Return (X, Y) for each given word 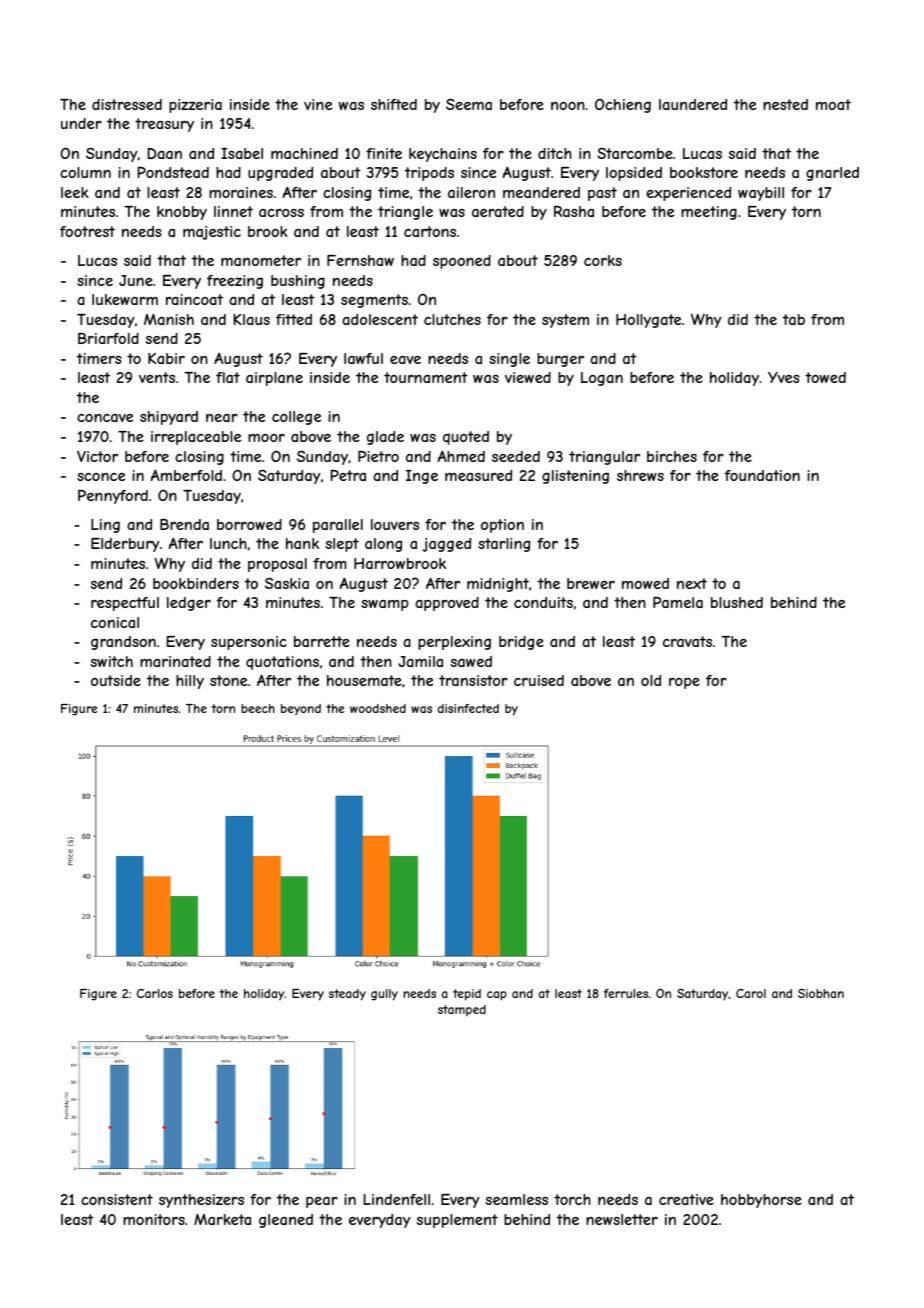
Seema (469, 104)
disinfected (468, 708)
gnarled (832, 174)
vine (318, 104)
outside (116, 680)
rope (684, 683)
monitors (154, 1219)
